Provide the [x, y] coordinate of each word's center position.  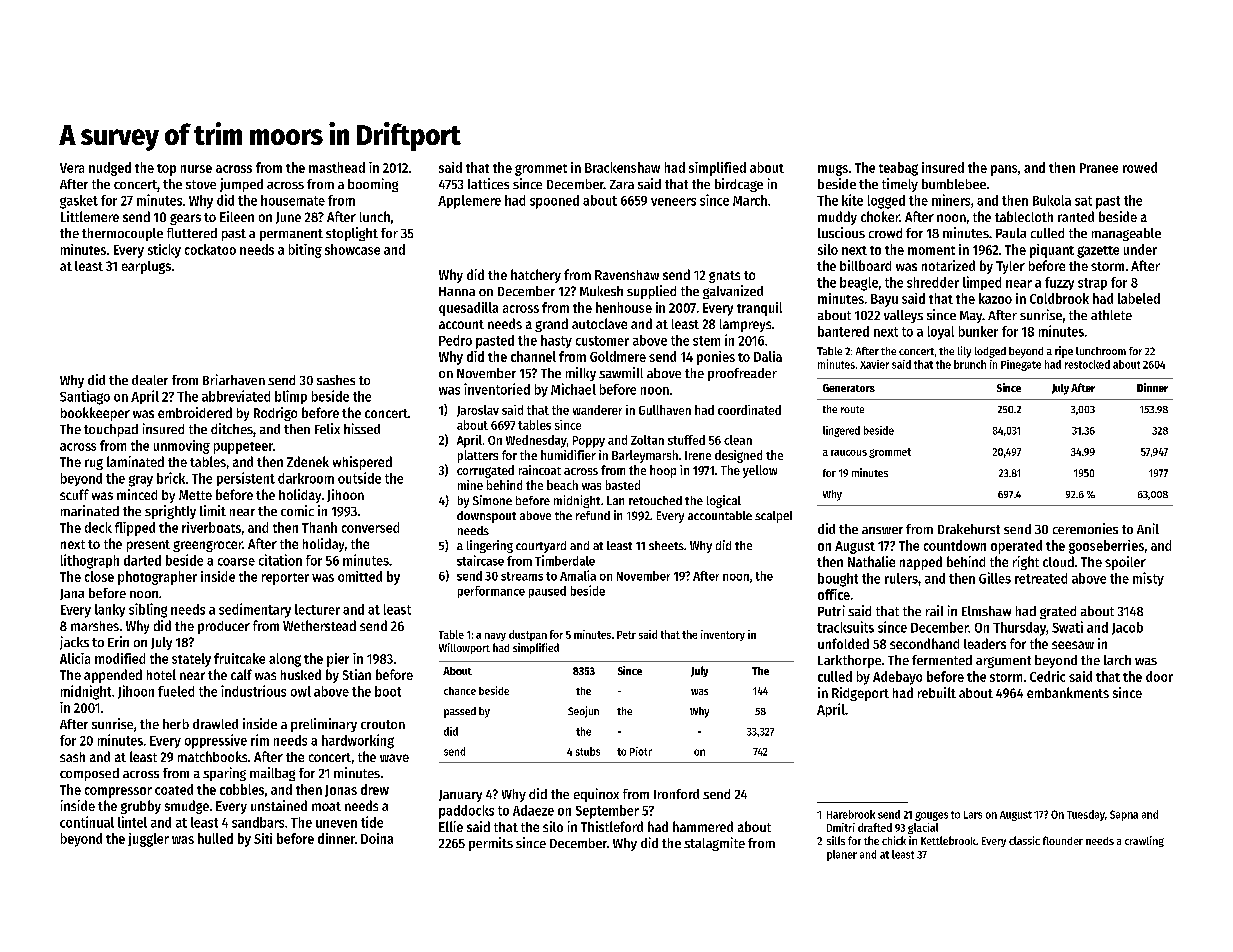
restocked [1087, 364]
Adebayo [897, 678]
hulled [215, 838]
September [607, 812]
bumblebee [954, 184]
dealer [150, 380]
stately [191, 660]
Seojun [583, 712]
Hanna [457, 291]
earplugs [146, 267]
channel [533, 356]
